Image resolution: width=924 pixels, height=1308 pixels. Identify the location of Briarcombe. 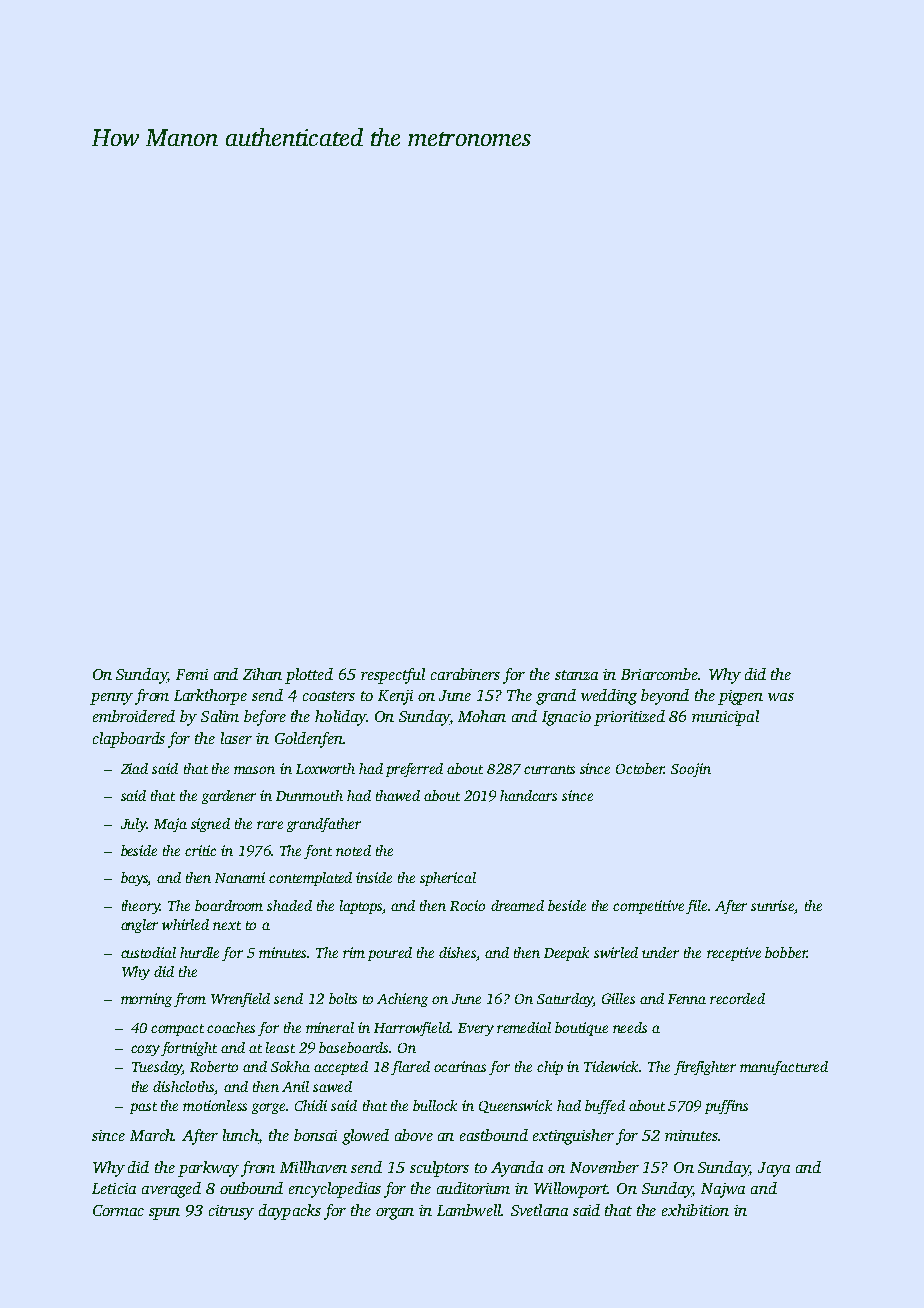
(660, 674).
